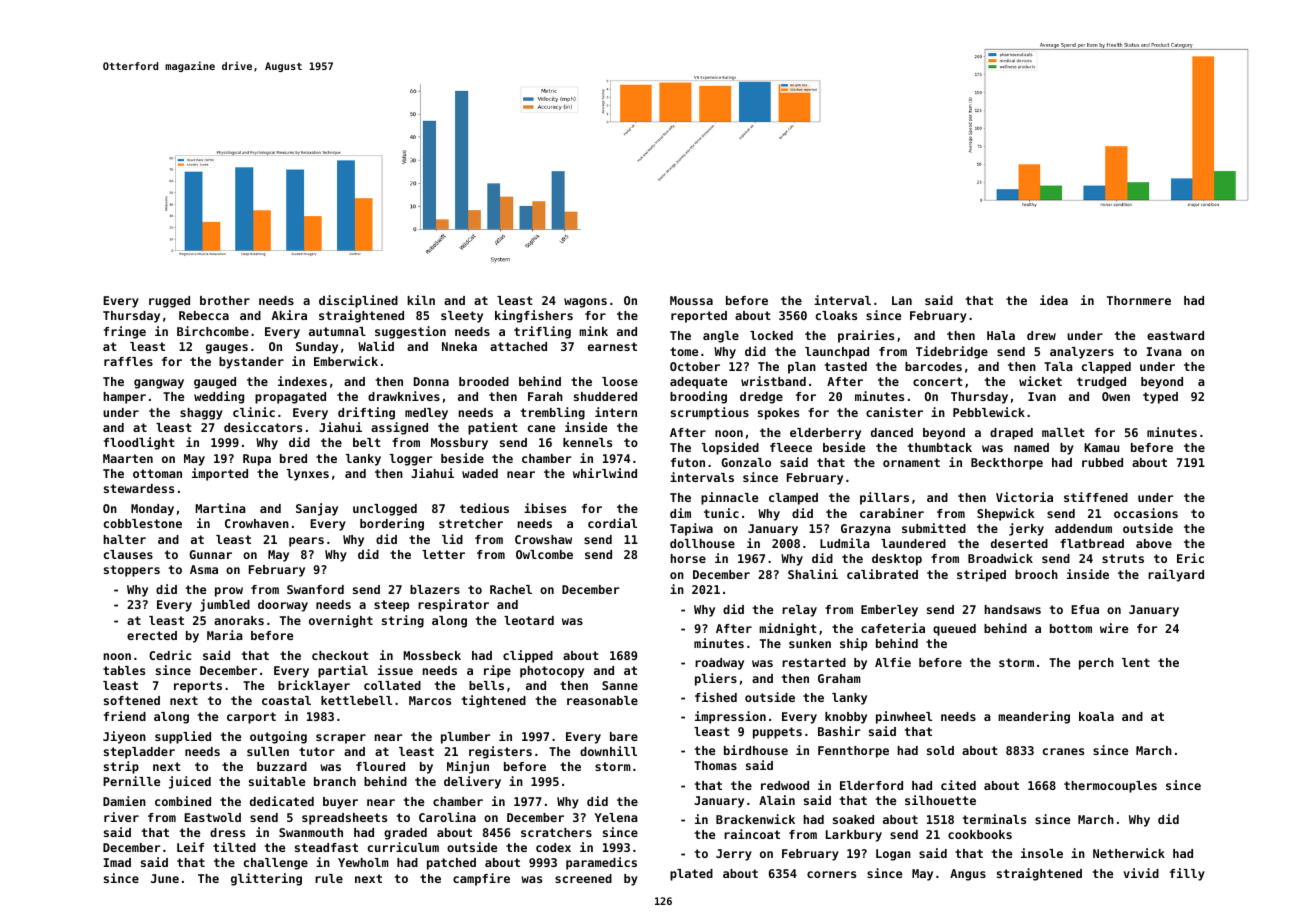 This screenshot has height=924, width=1308. Describe the element at coordinates (124, 801) in the screenshot. I see `Damien` at that location.
